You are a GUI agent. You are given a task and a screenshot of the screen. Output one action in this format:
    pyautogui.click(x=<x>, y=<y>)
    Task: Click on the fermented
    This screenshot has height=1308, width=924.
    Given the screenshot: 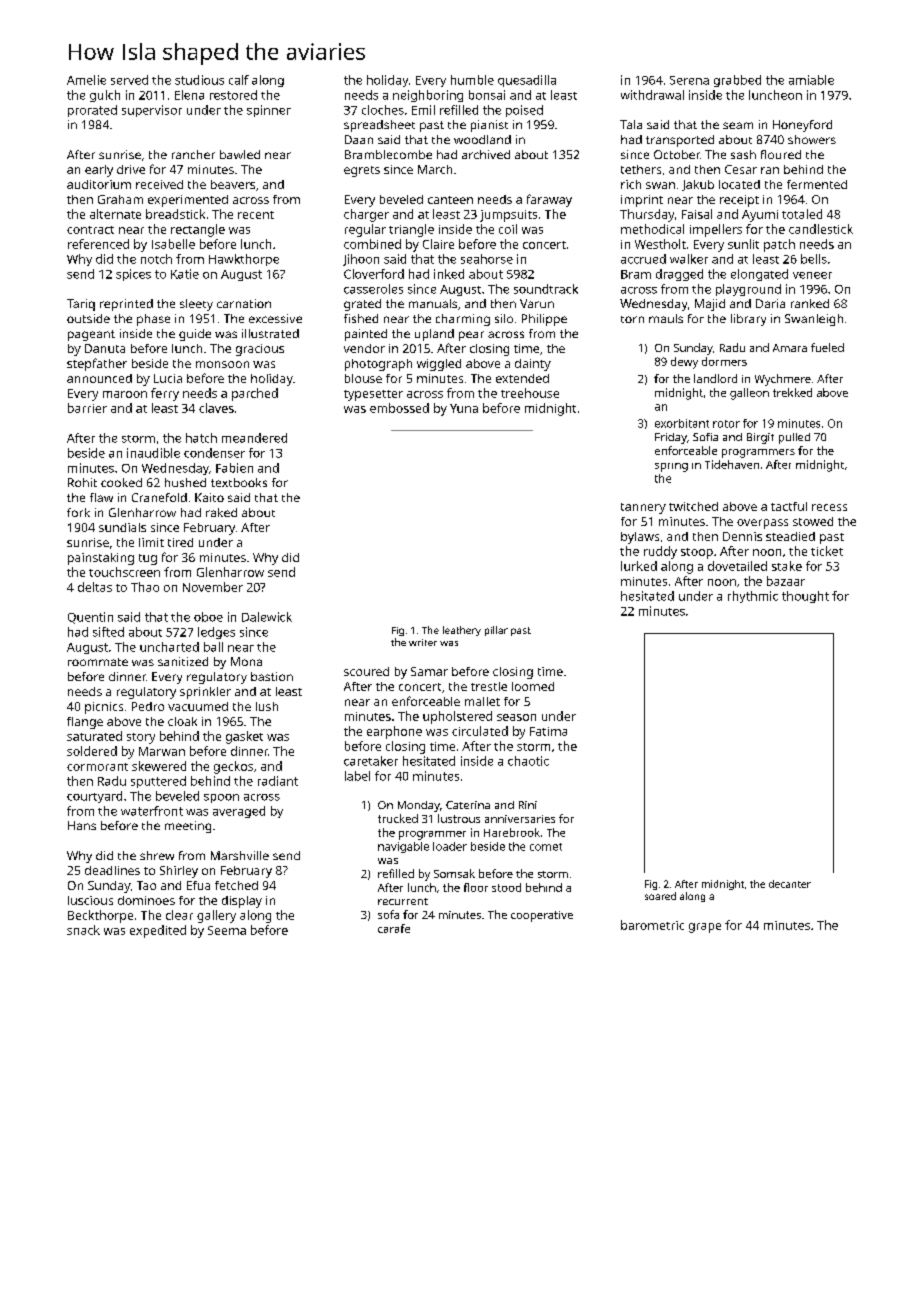 What is the action you would take?
    pyautogui.click(x=817, y=184)
